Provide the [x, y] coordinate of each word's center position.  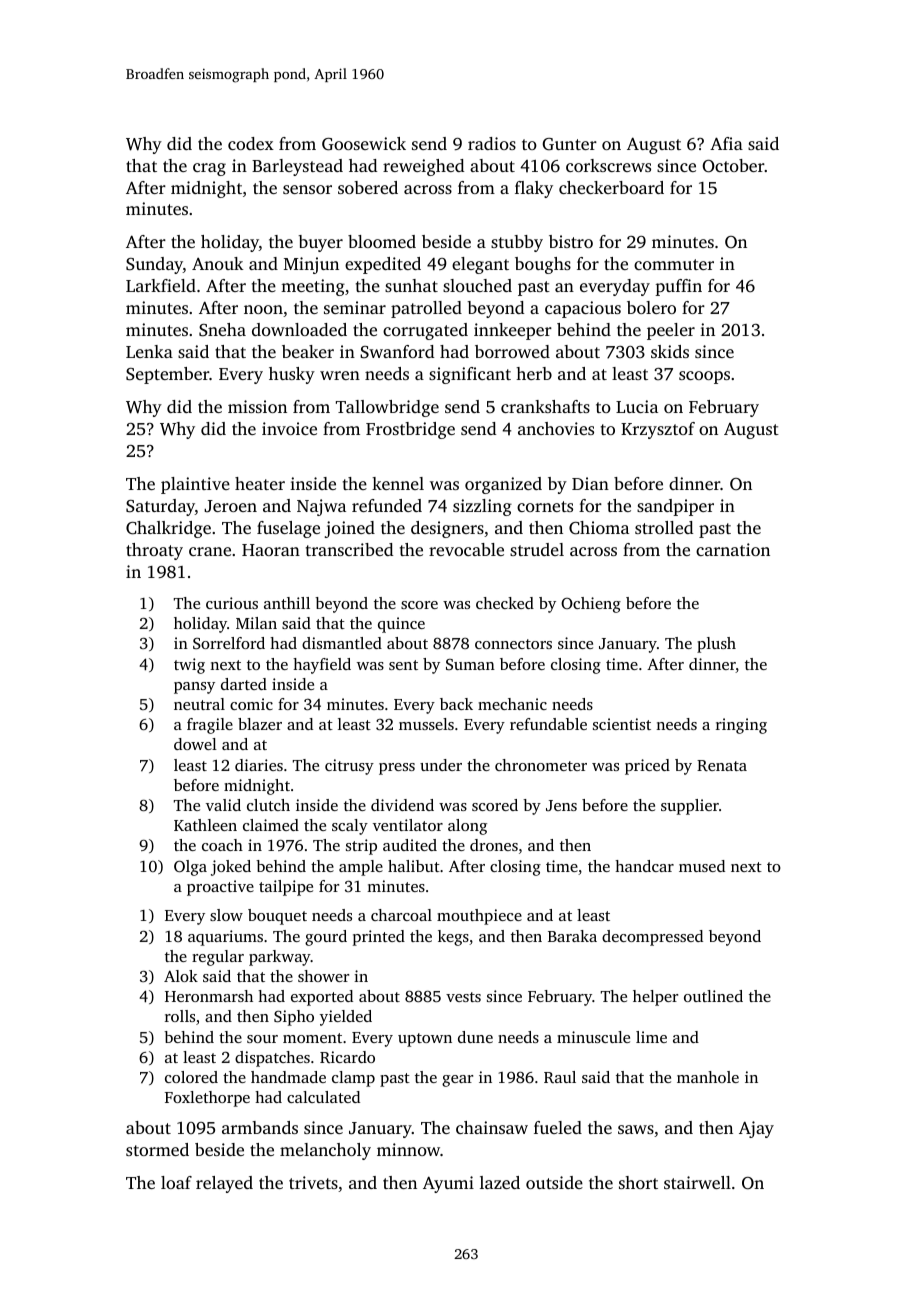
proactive [220, 888]
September [167, 375]
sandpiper [675, 507]
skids [670, 351]
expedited [383, 265]
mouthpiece [479, 917]
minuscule [593, 1037]
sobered [368, 187]
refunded [387, 505]
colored [191, 1077]
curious [232, 603]
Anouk [217, 263]
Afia [726, 143]
